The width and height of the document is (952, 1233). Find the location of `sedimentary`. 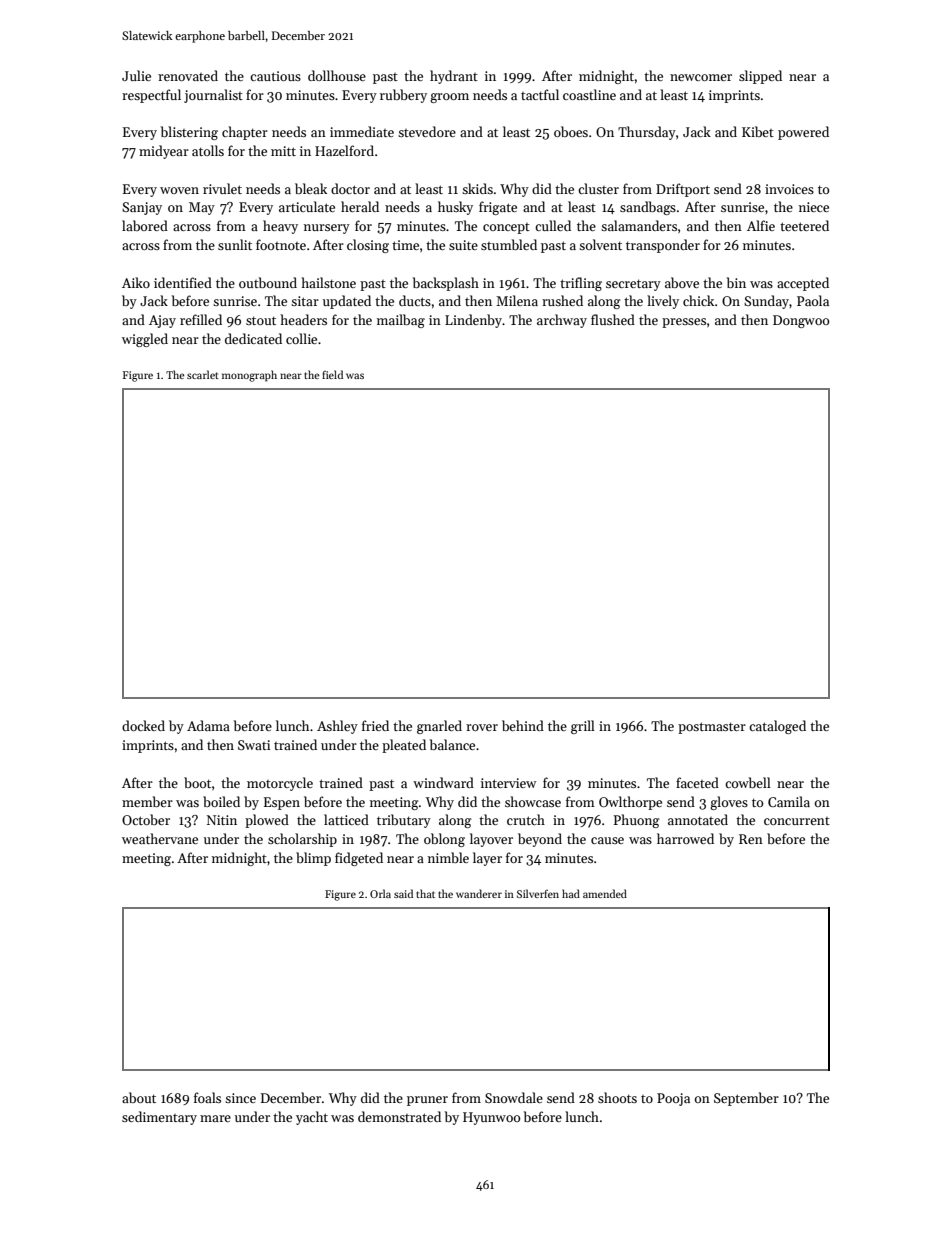

sedimentary is located at coordinates (159, 1118).
